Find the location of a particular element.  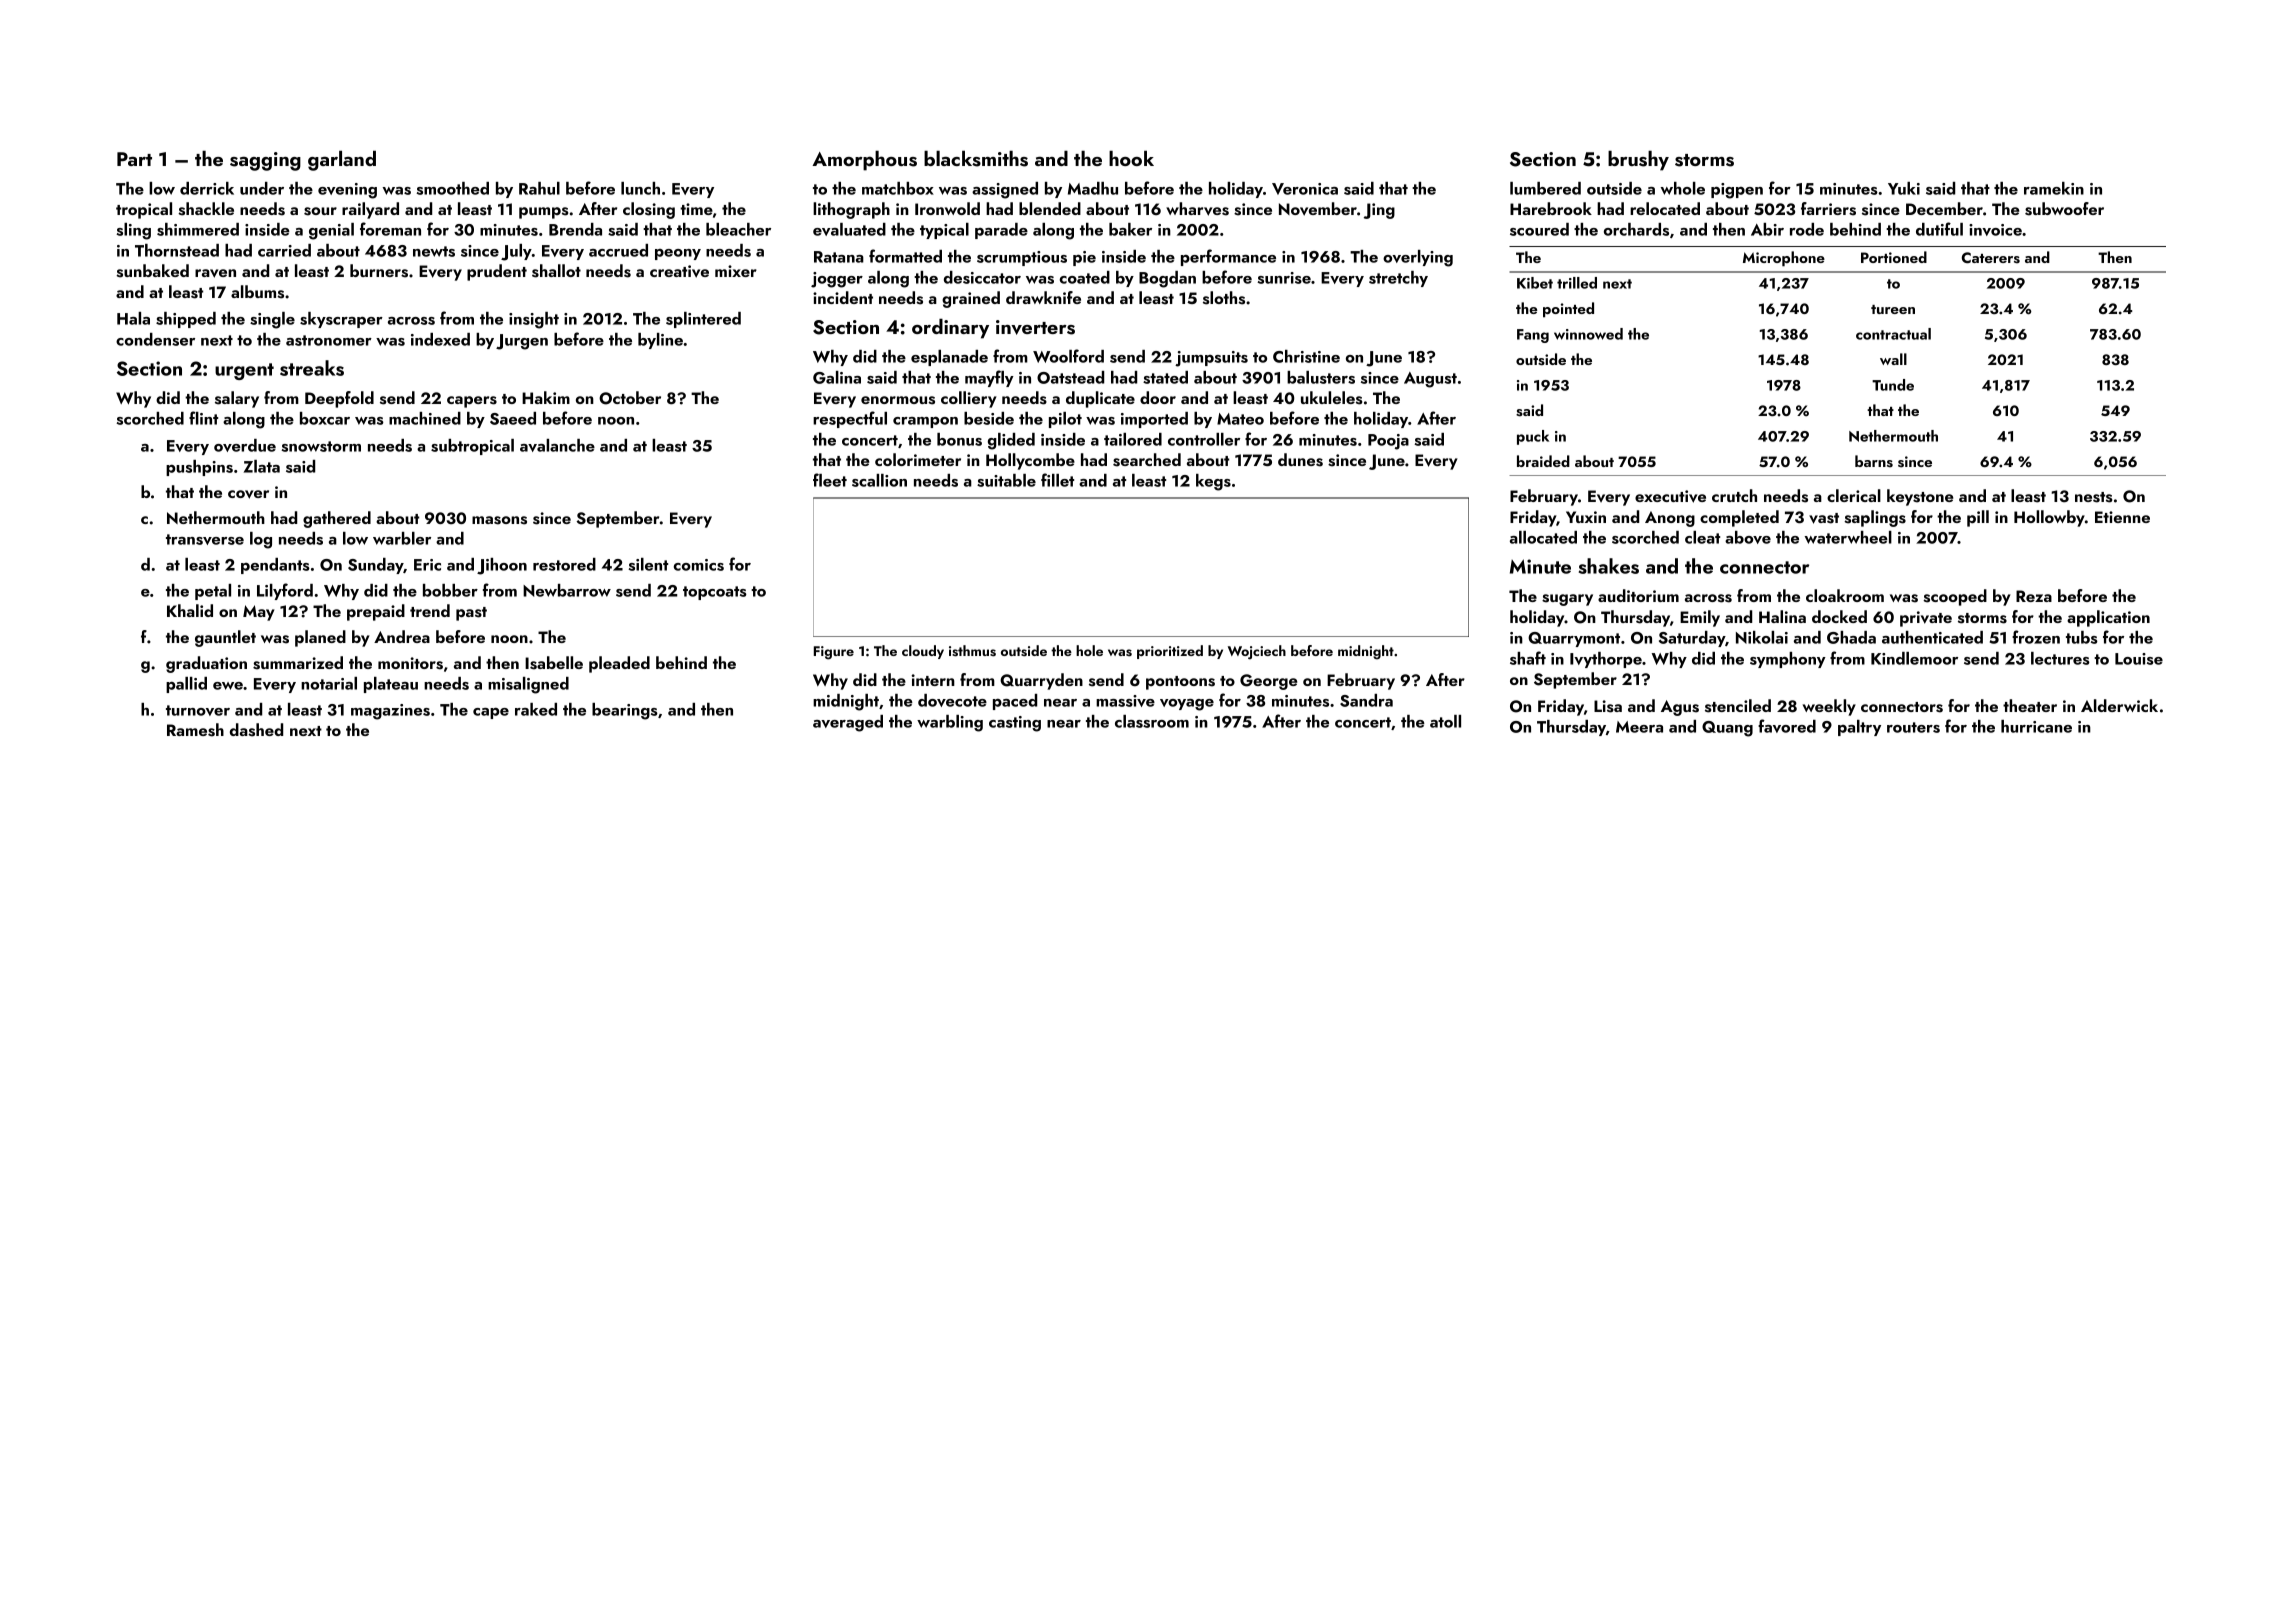

dashed is located at coordinates (256, 730).
